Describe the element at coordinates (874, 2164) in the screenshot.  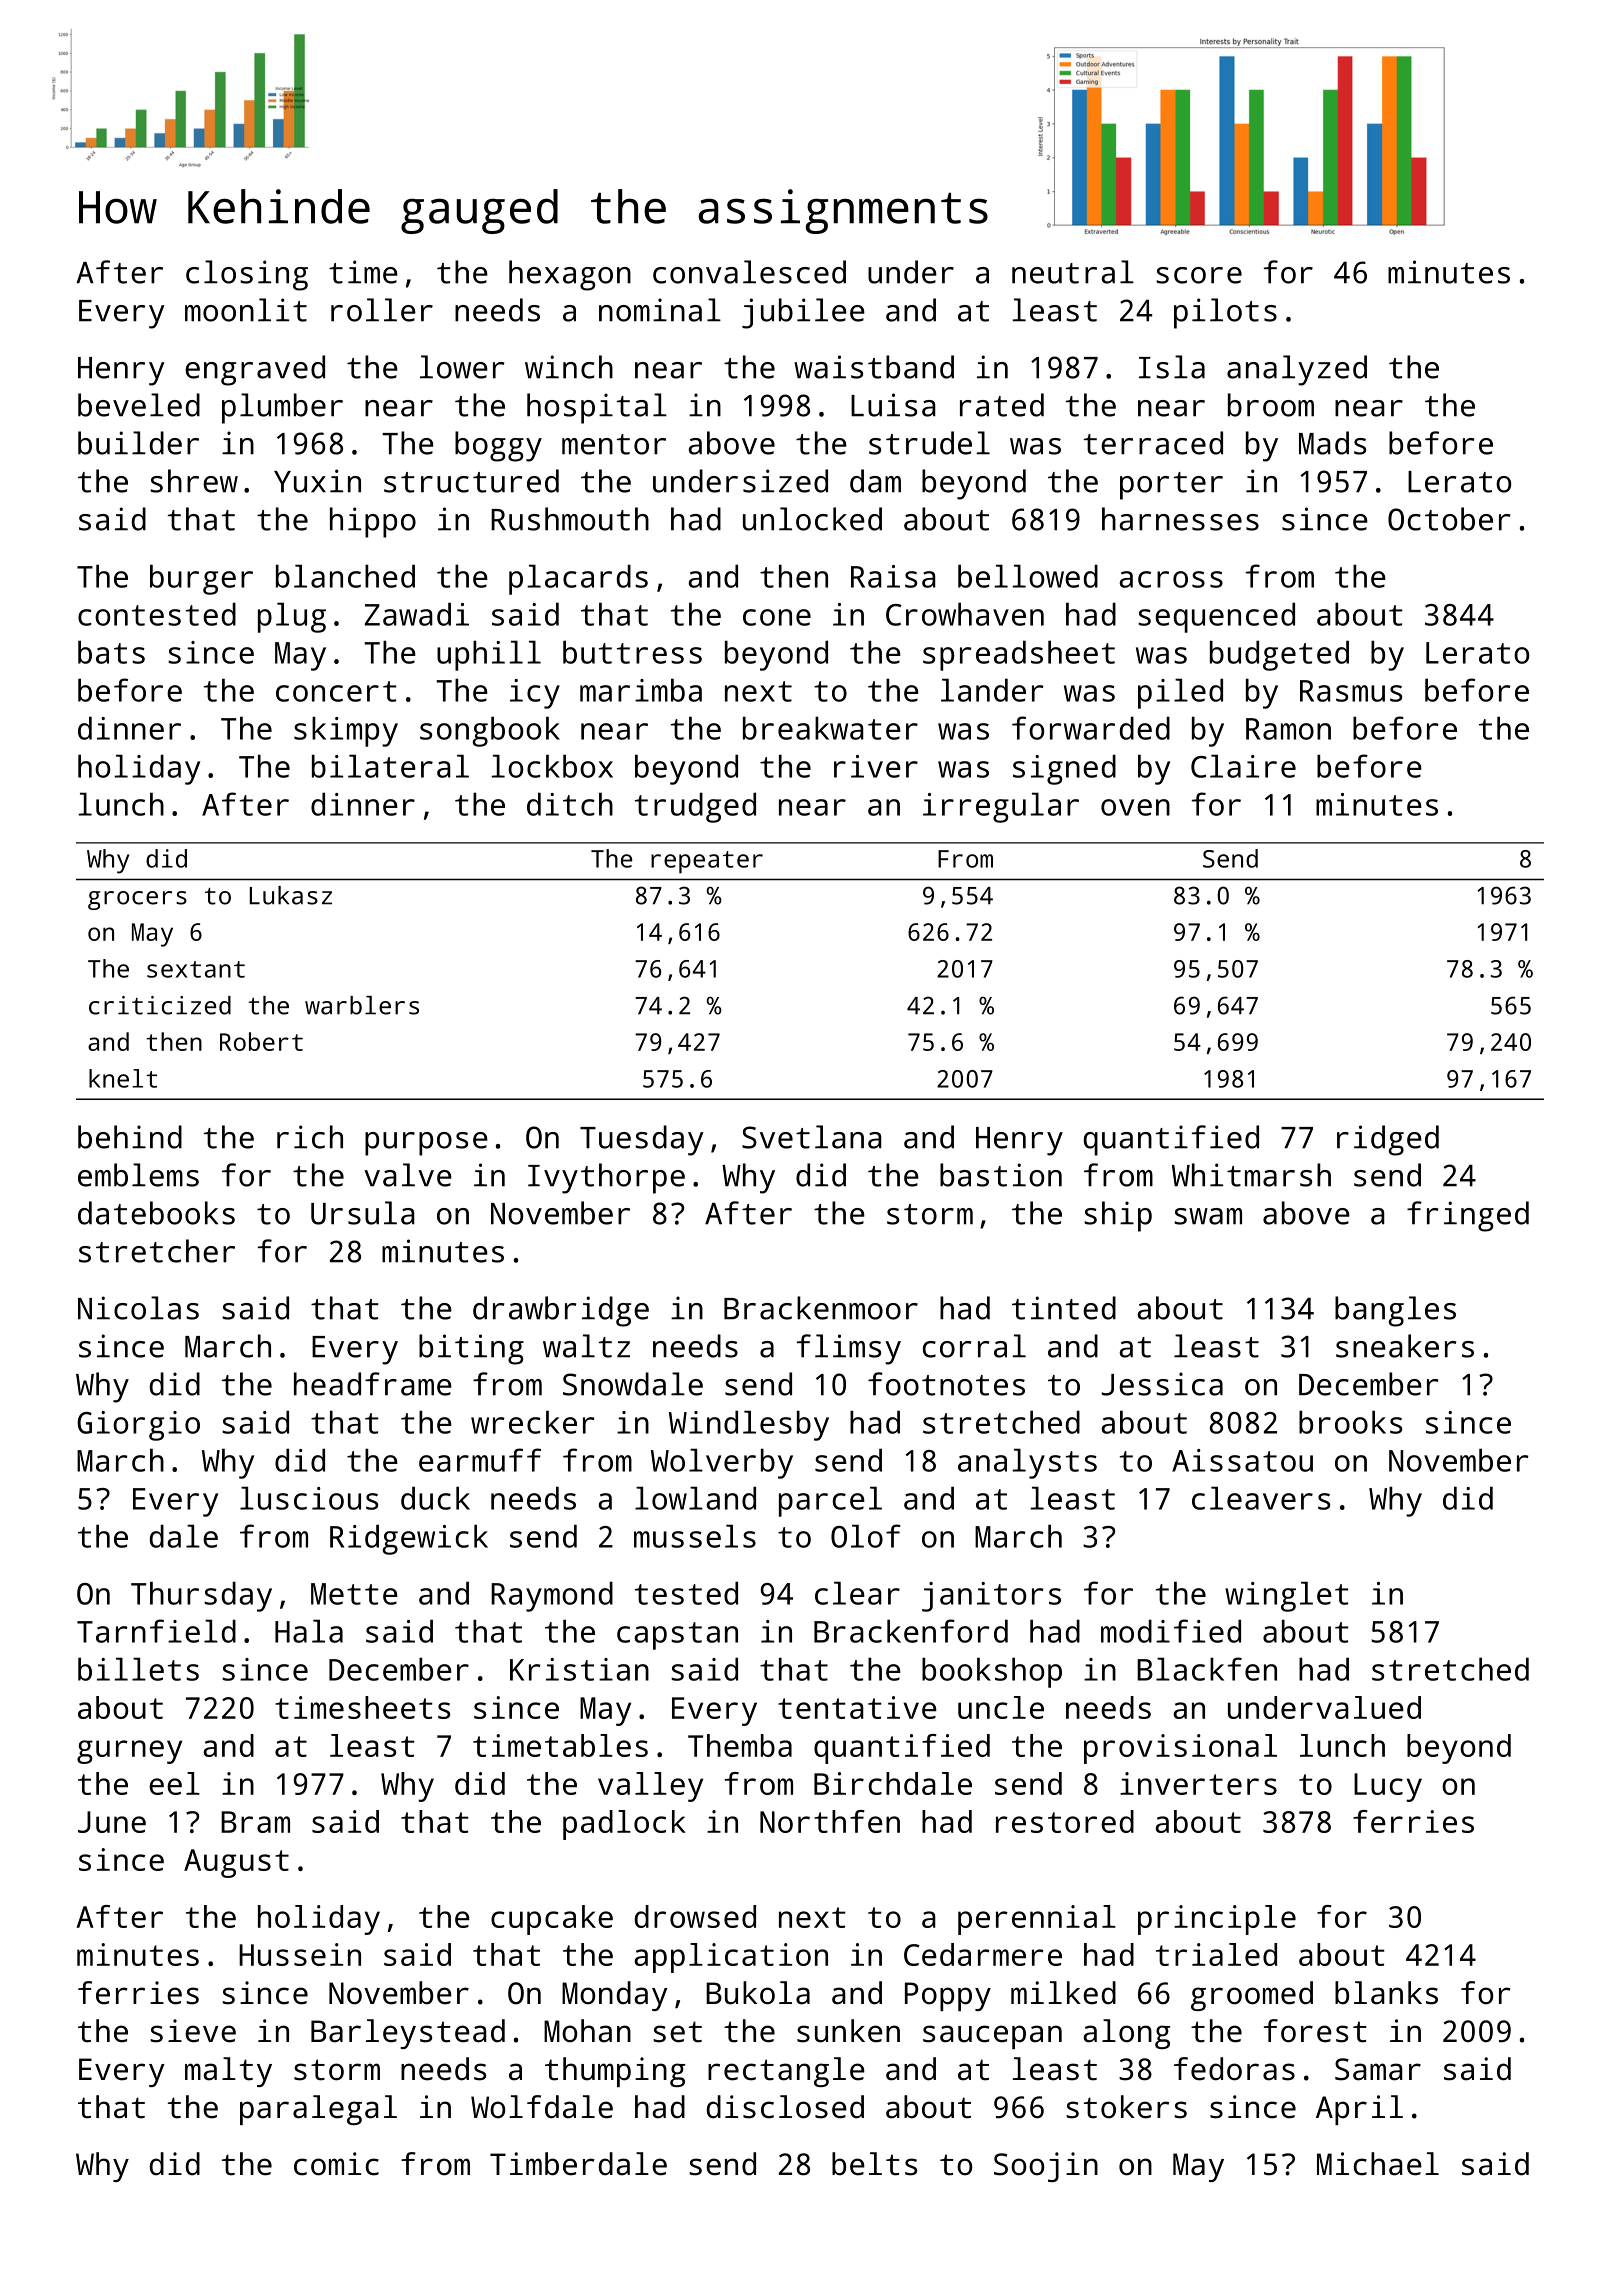
I see `belts` at that location.
